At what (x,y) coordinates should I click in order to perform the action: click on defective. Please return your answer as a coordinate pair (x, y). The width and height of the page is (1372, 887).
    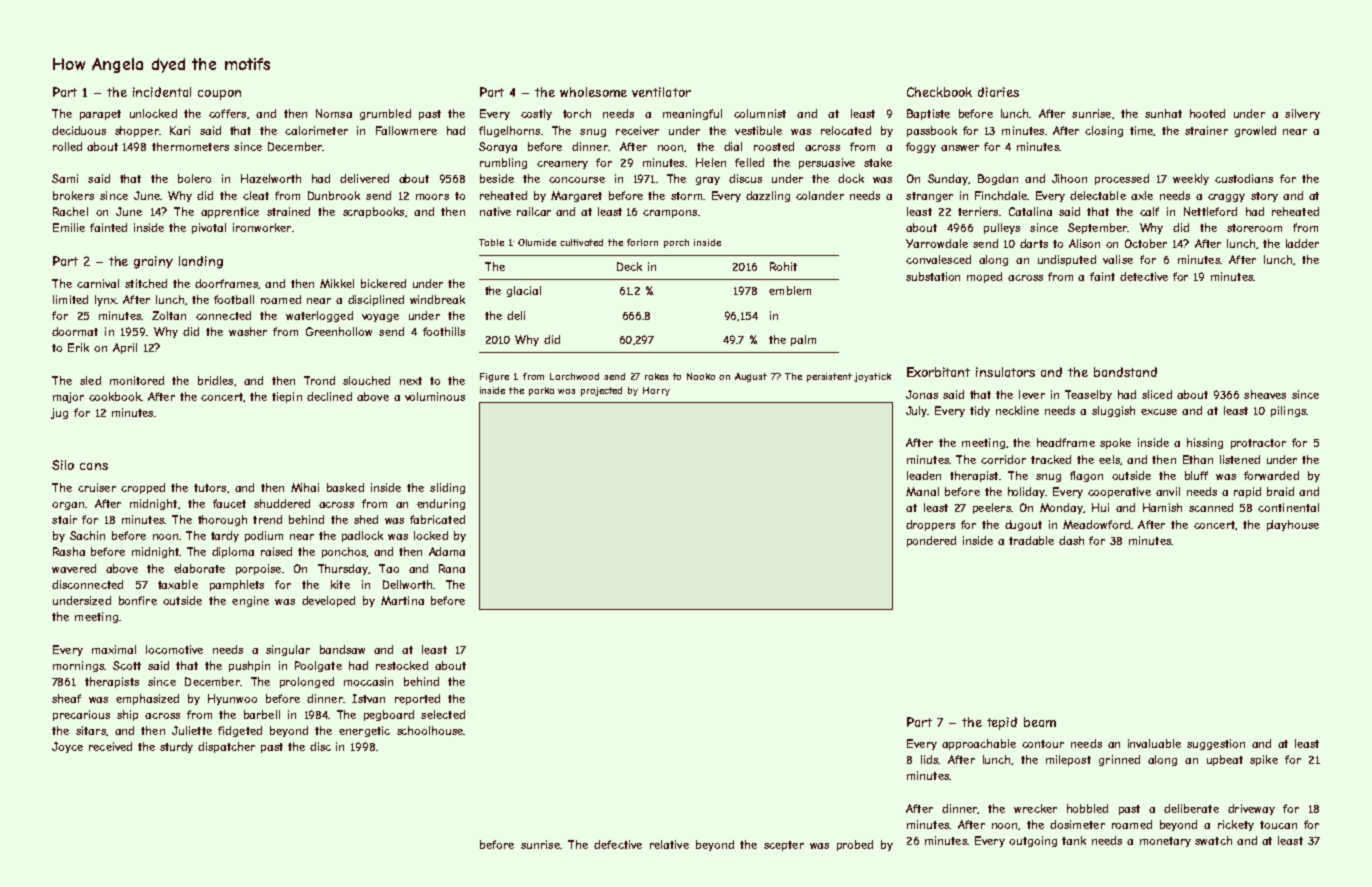
    Looking at the image, I should click on (618, 844).
